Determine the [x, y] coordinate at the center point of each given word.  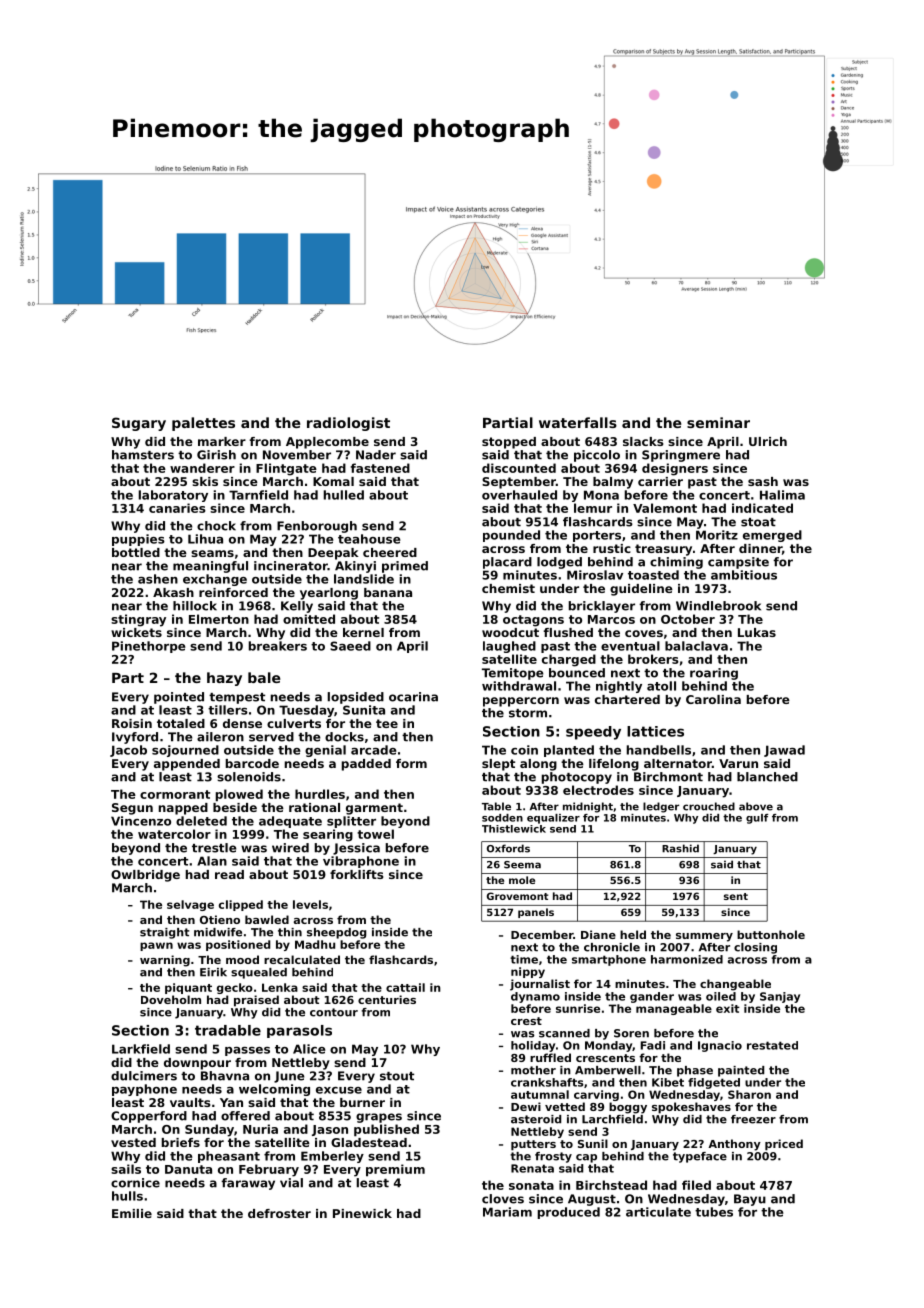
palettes [203, 424]
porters [597, 536]
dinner [760, 548]
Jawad [784, 751]
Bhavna [225, 1076]
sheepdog [336, 933]
